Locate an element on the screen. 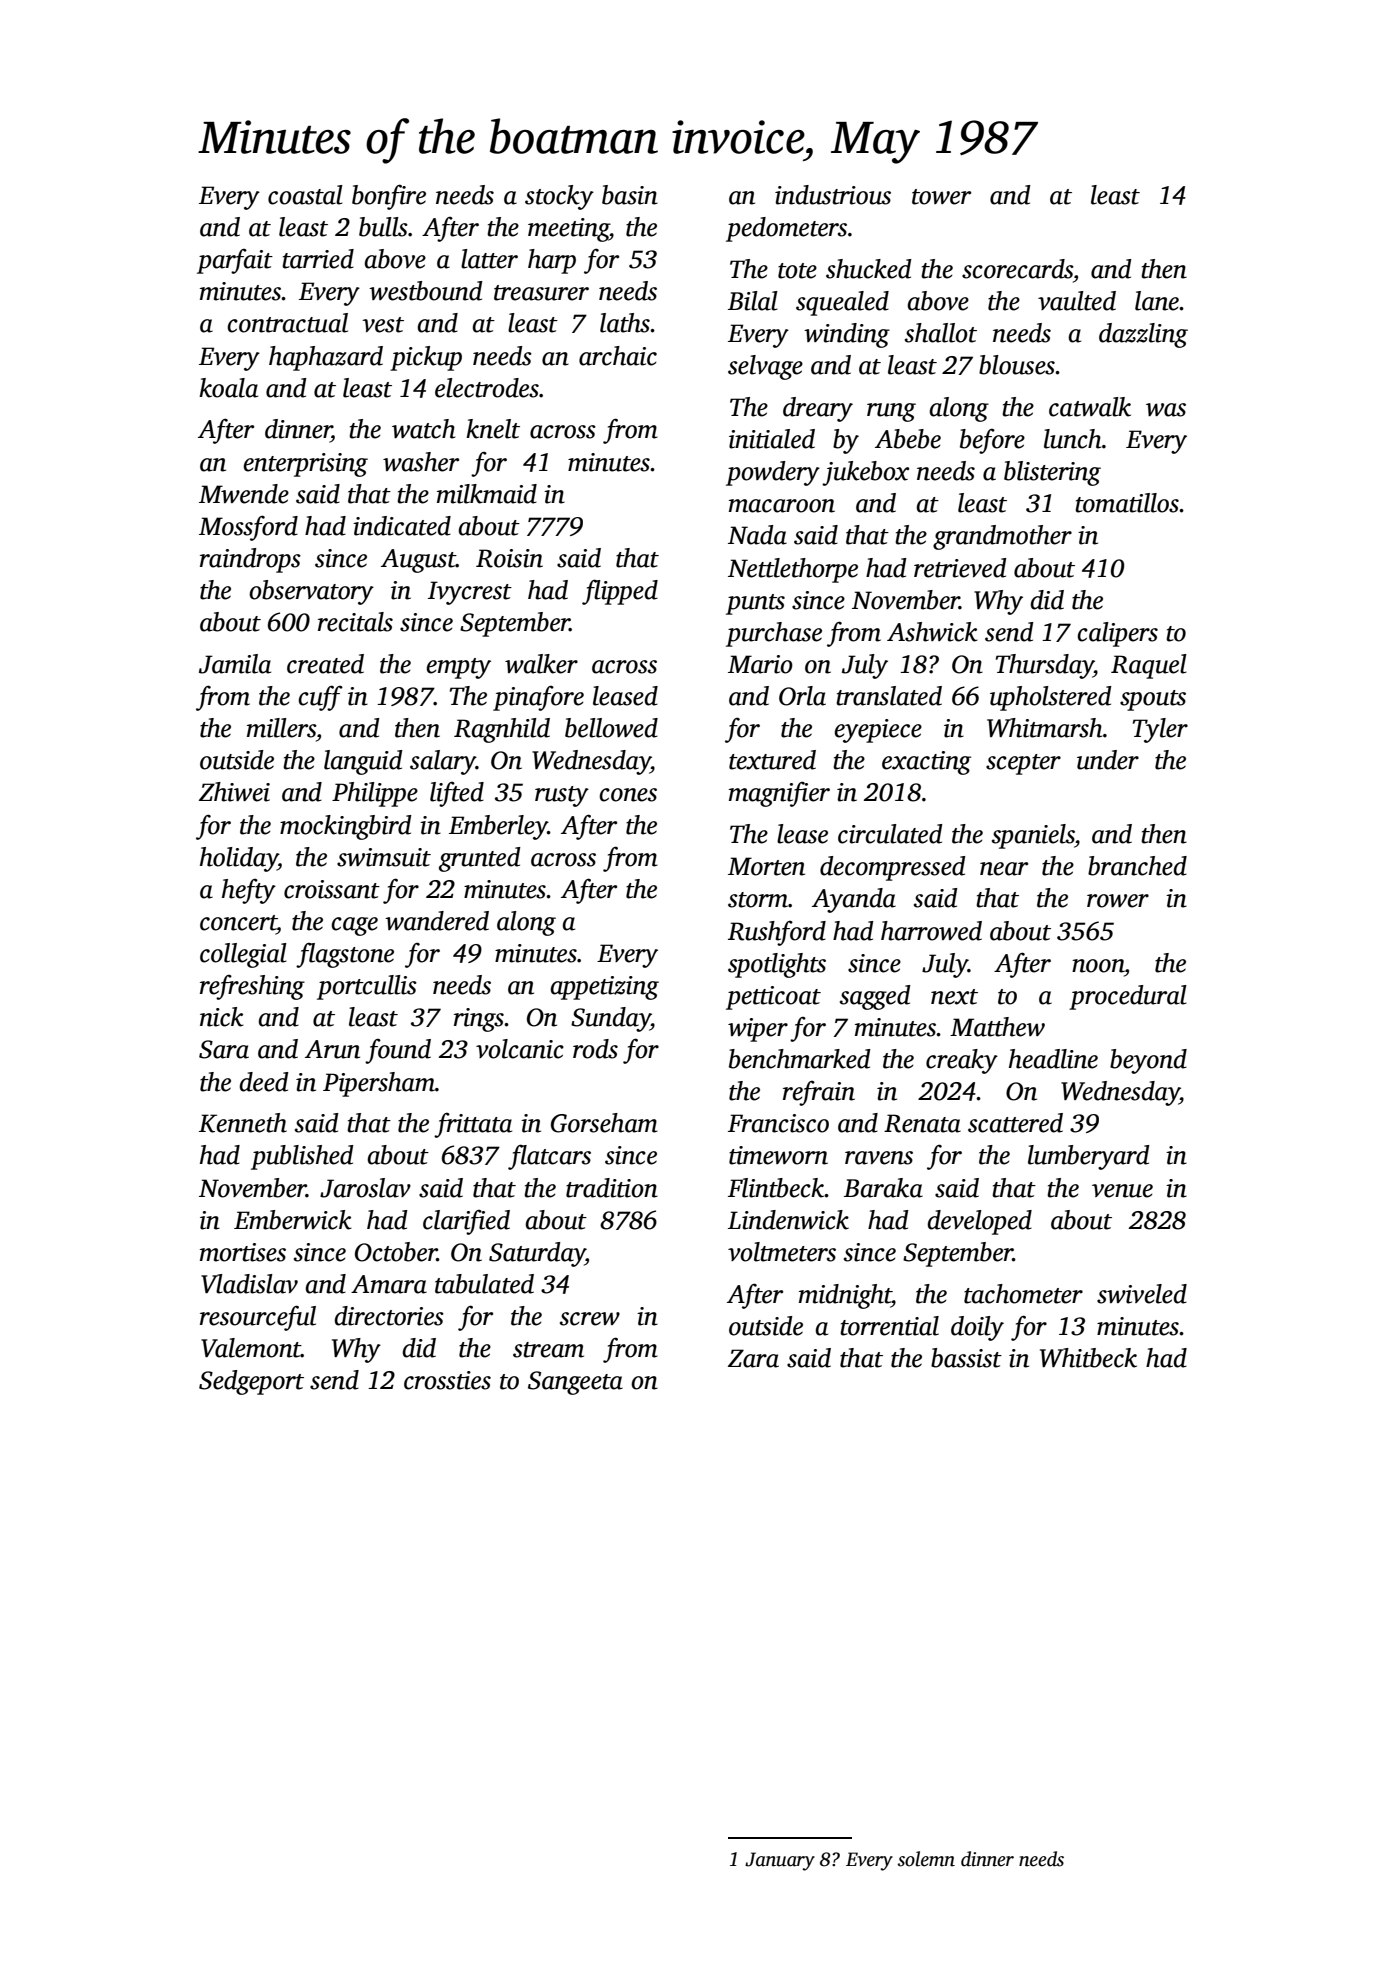 This screenshot has width=1386, height=1969. January is located at coordinates (780, 1861).
